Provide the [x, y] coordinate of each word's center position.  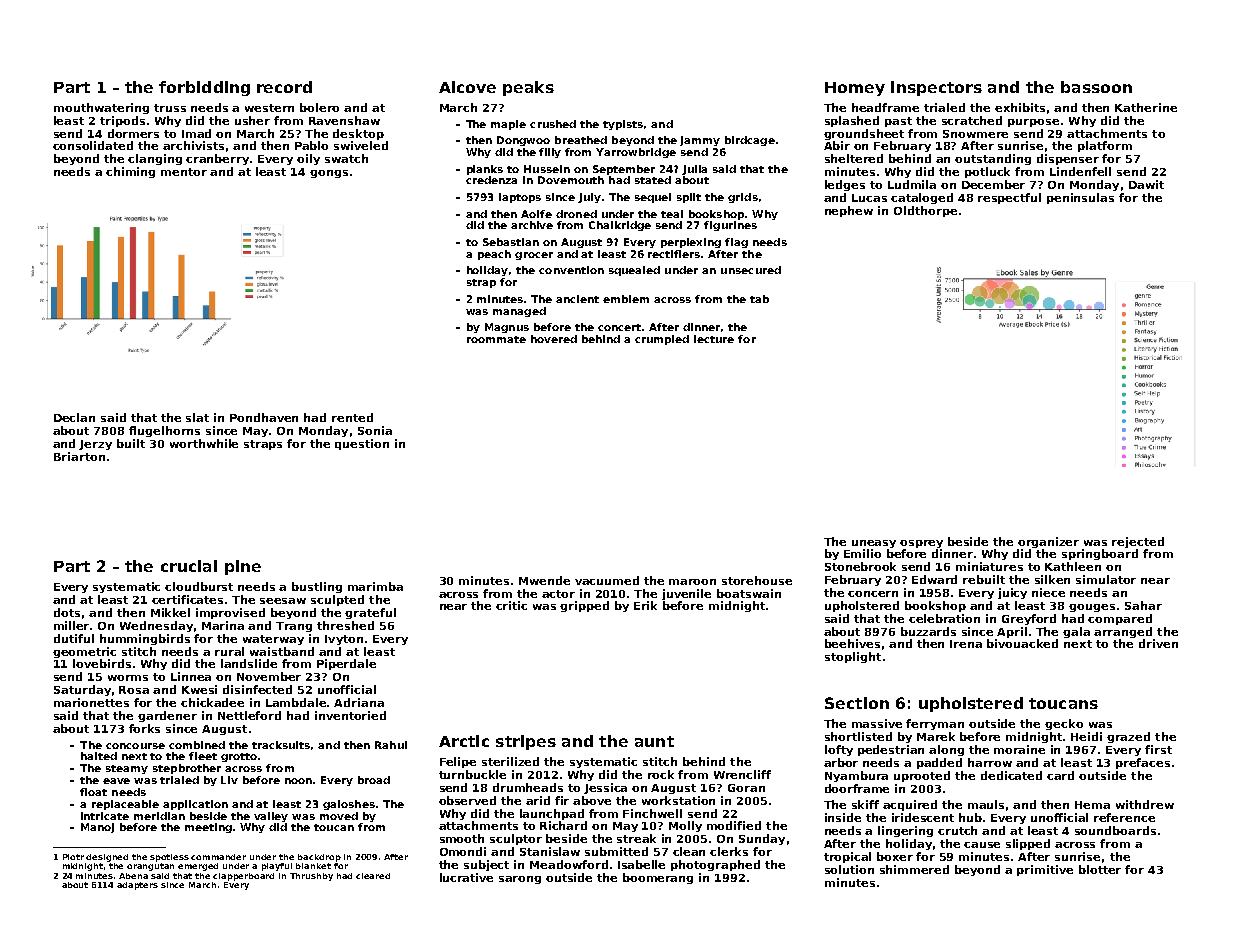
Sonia [375, 430]
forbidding [204, 88]
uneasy [874, 544]
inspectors [936, 88]
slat [197, 417]
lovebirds [102, 663]
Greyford [1029, 619]
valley [271, 817]
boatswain [749, 593]
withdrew [1145, 804]
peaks [528, 88]
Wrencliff [742, 774]
